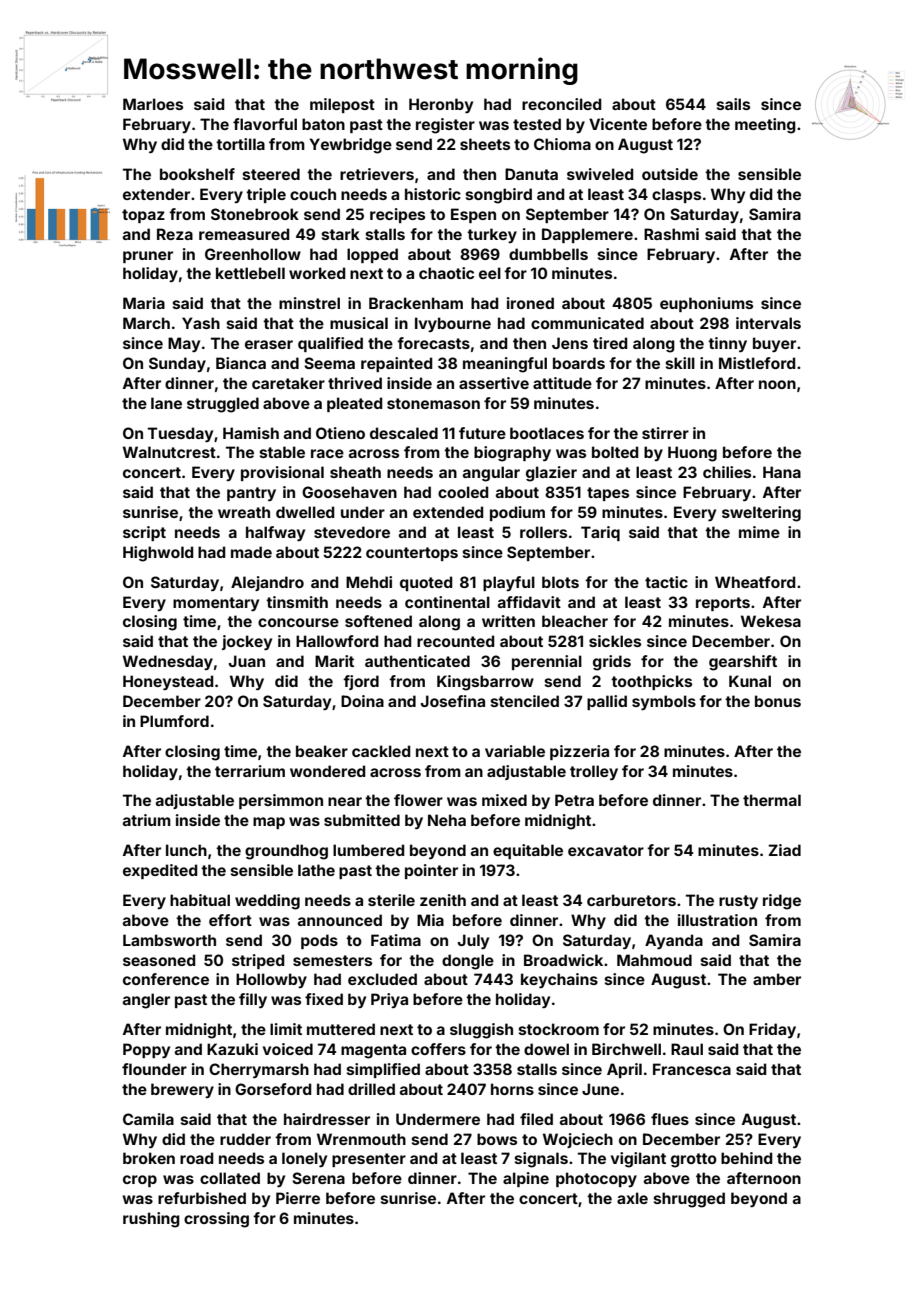 This page has width=924, height=1308. What do you see at coordinates (318, 1178) in the page?
I see `Serena` at bounding box center [318, 1178].
